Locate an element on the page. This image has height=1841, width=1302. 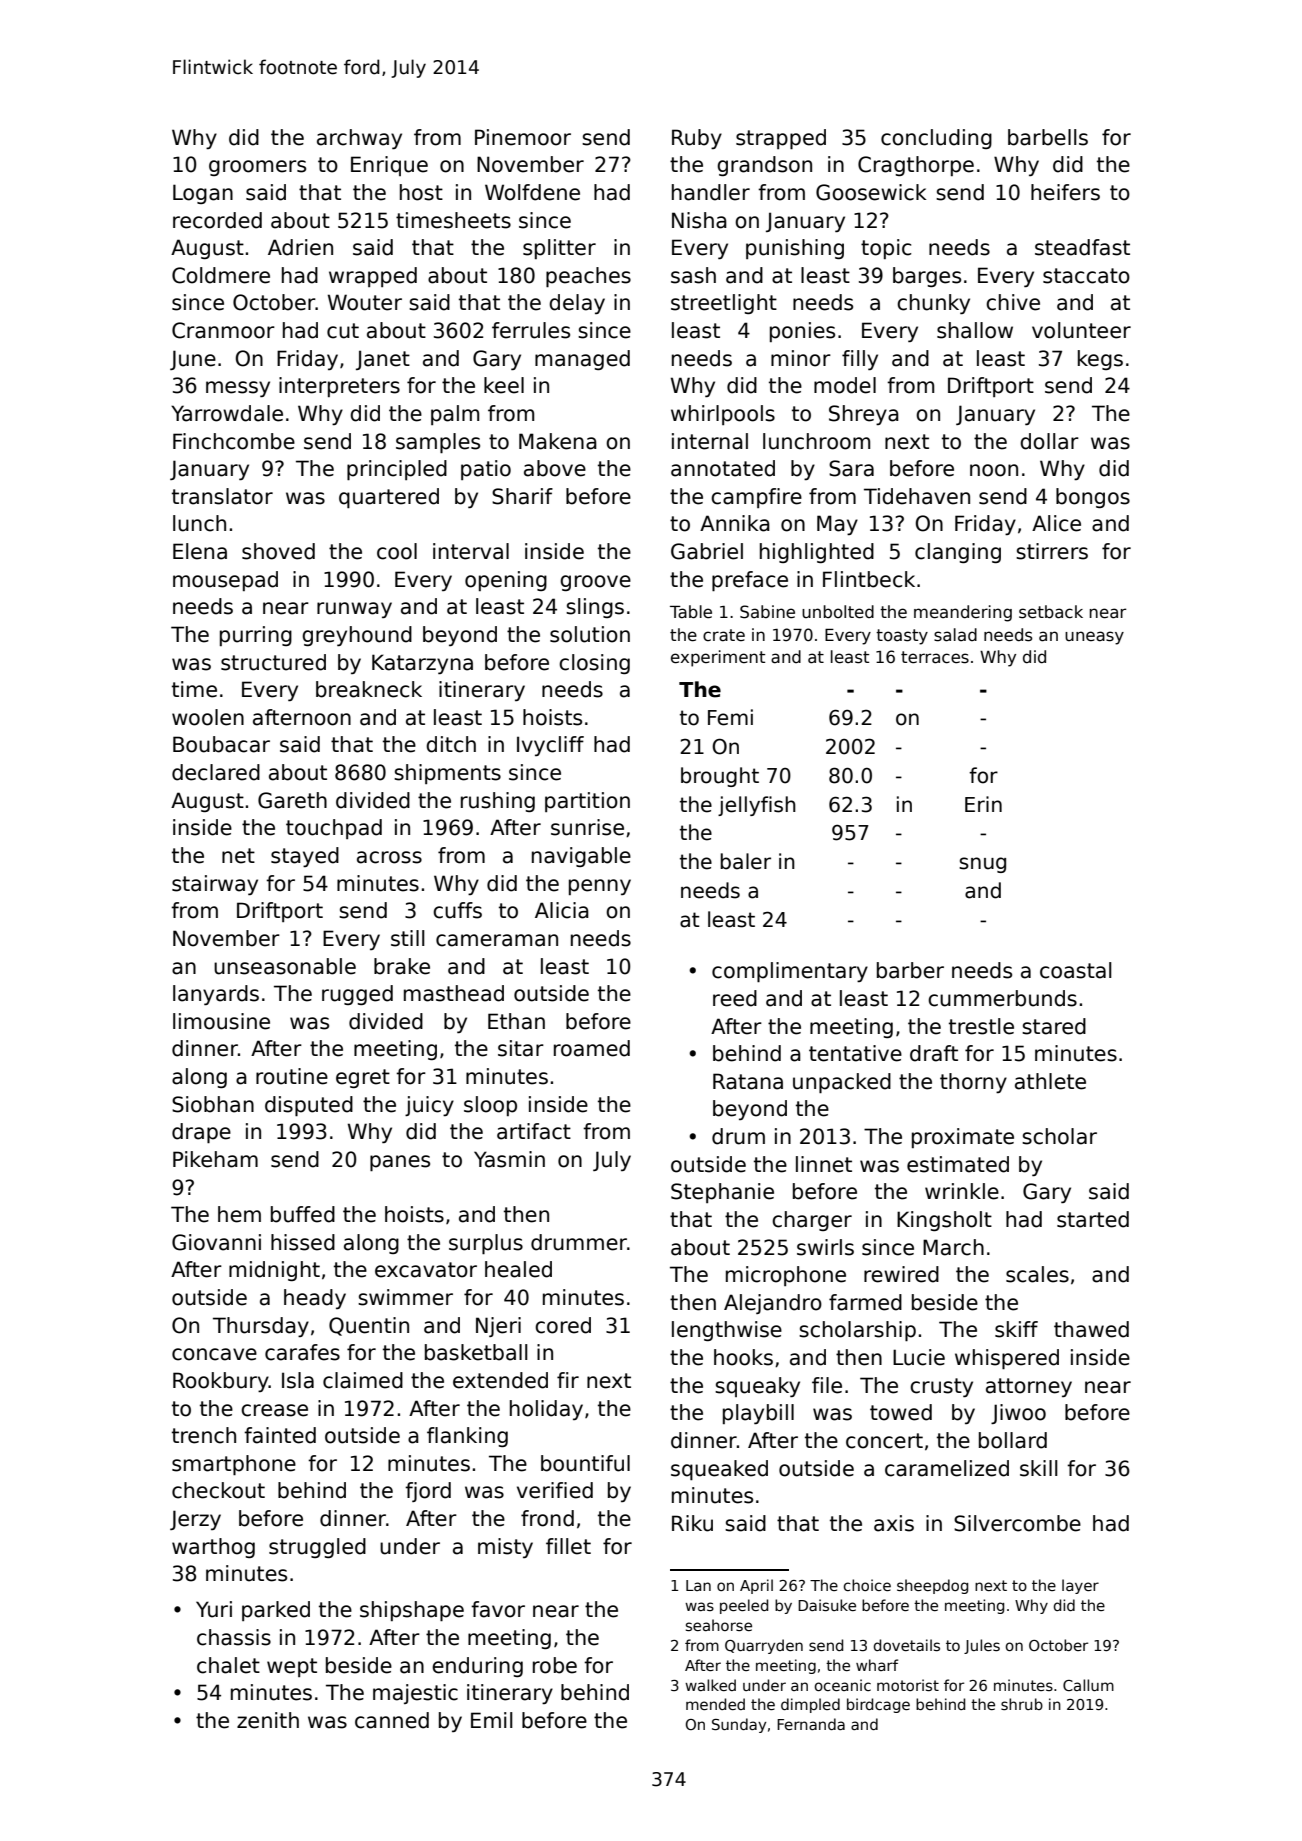
toasty is located at coordinates (902, 637).
